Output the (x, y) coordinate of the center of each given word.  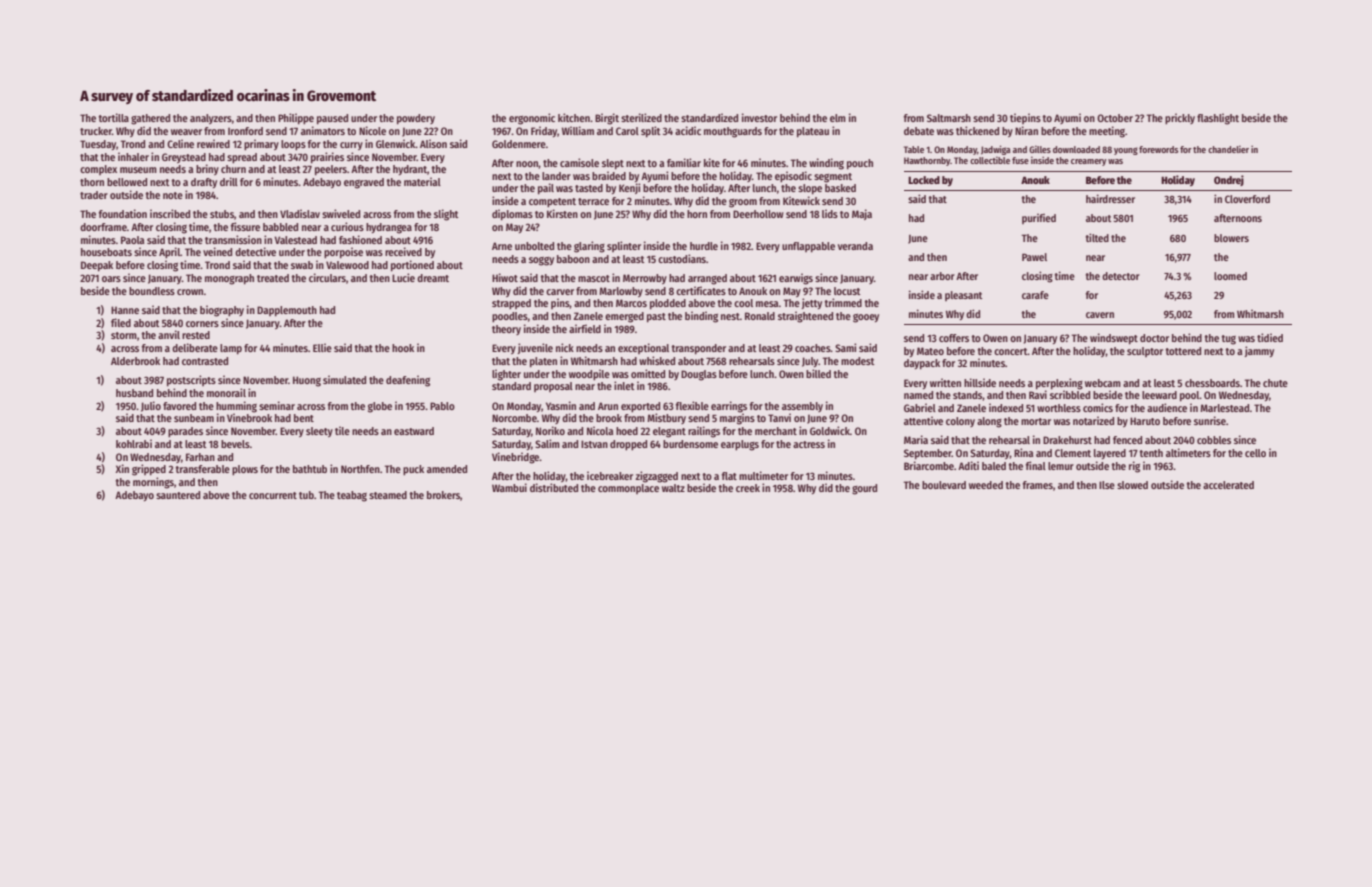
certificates (701, 290)
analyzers (211, 119)
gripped (149, 470)
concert (1011, 351)
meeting (1107, 132)
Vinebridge (516, 458)
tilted (1097, 237)
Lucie (403, 277)
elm (838, 118)
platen (543, 362)
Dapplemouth (287, 311)
